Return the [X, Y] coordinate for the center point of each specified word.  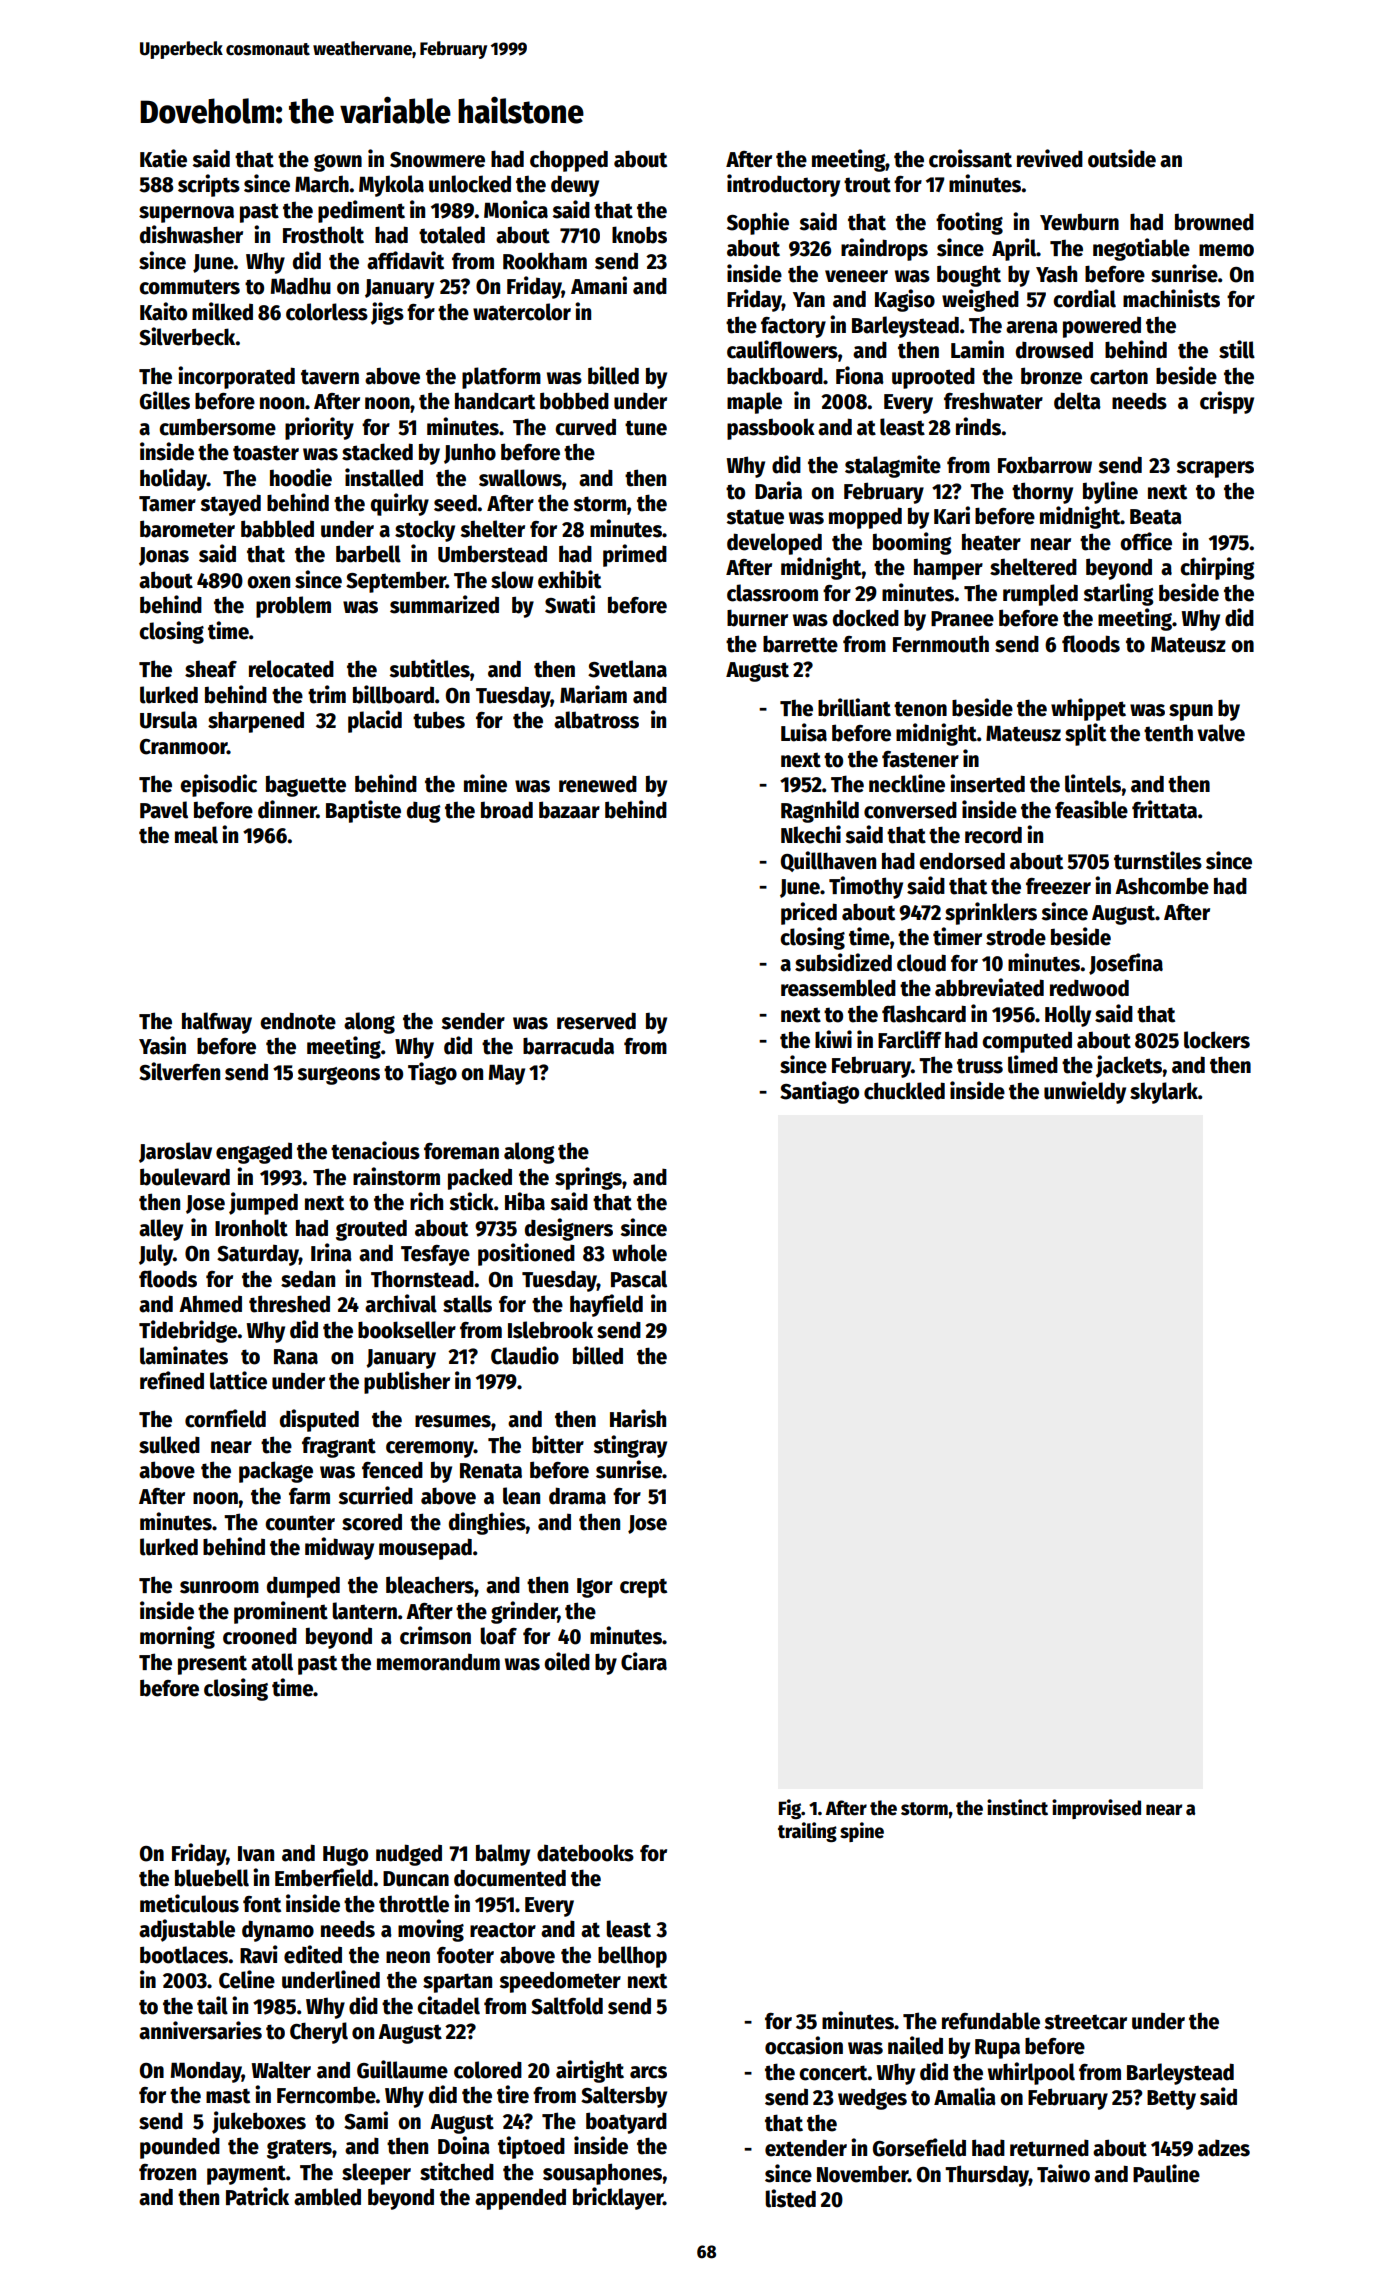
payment [246, 2175]
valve [1221, 733]
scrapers [1215, 469]
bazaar [569, 810]
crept [643, 1588]
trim [327, 694]
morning [177, 1637]
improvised [1096, 1809]
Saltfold [567, 2006]
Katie [163, 158]
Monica [516, 209]
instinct [1017, 1807]
